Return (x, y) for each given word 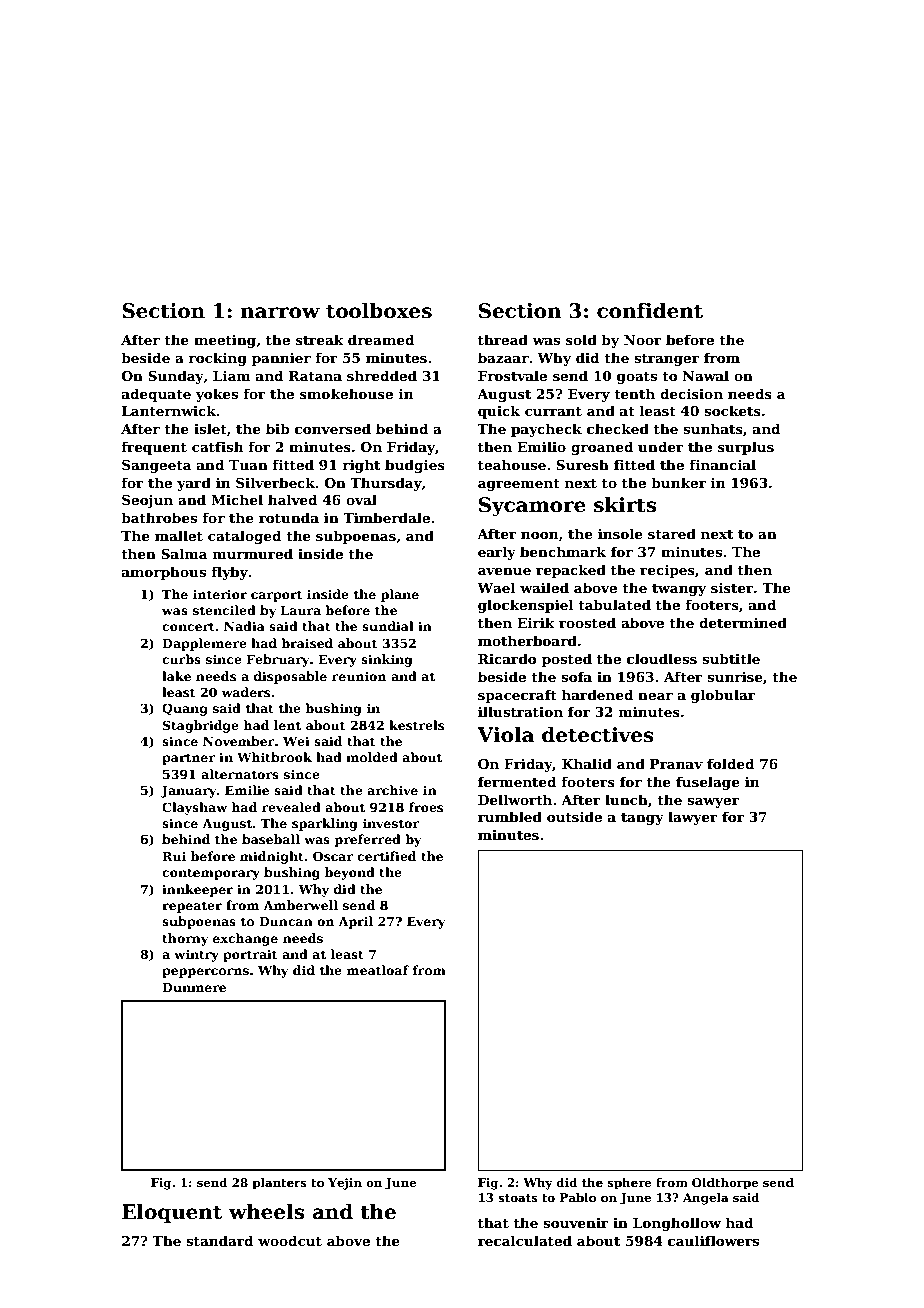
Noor (643, 340)
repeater (192, 907)
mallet (179, 535)
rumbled (510, 816)
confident (650, 310)
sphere (630, 1184)
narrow (280, 313)
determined (743, 622)
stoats (518, 1198)
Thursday (386, 484)
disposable (290, 677)
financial (722, 464)
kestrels (416, 725)
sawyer (713, 803)
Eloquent (172, 1213)
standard (219, 1240)
